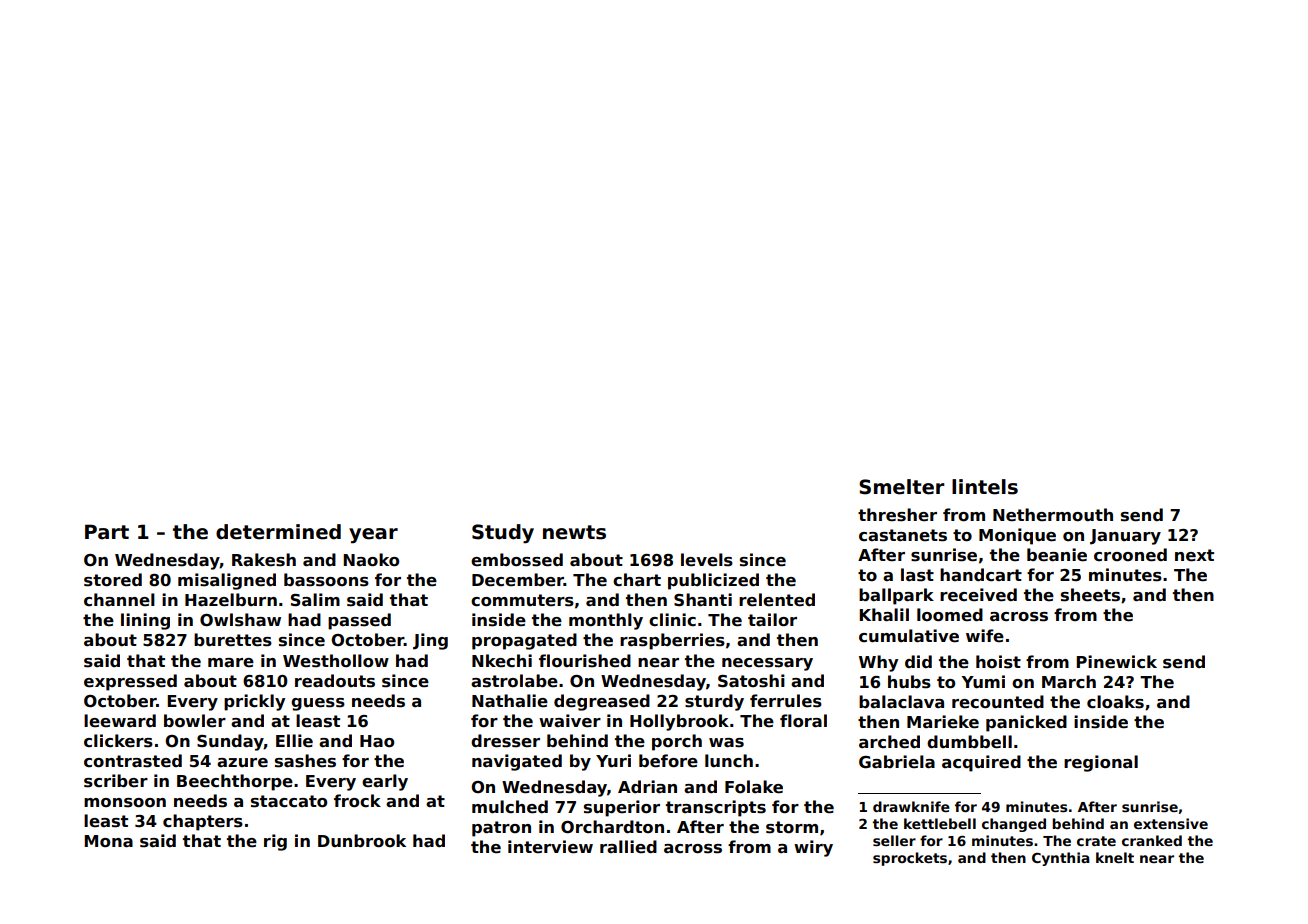 Image resolution: width=1308 pixels, height=924 pixels. I want to click on monsoon, so click(125, 803).
